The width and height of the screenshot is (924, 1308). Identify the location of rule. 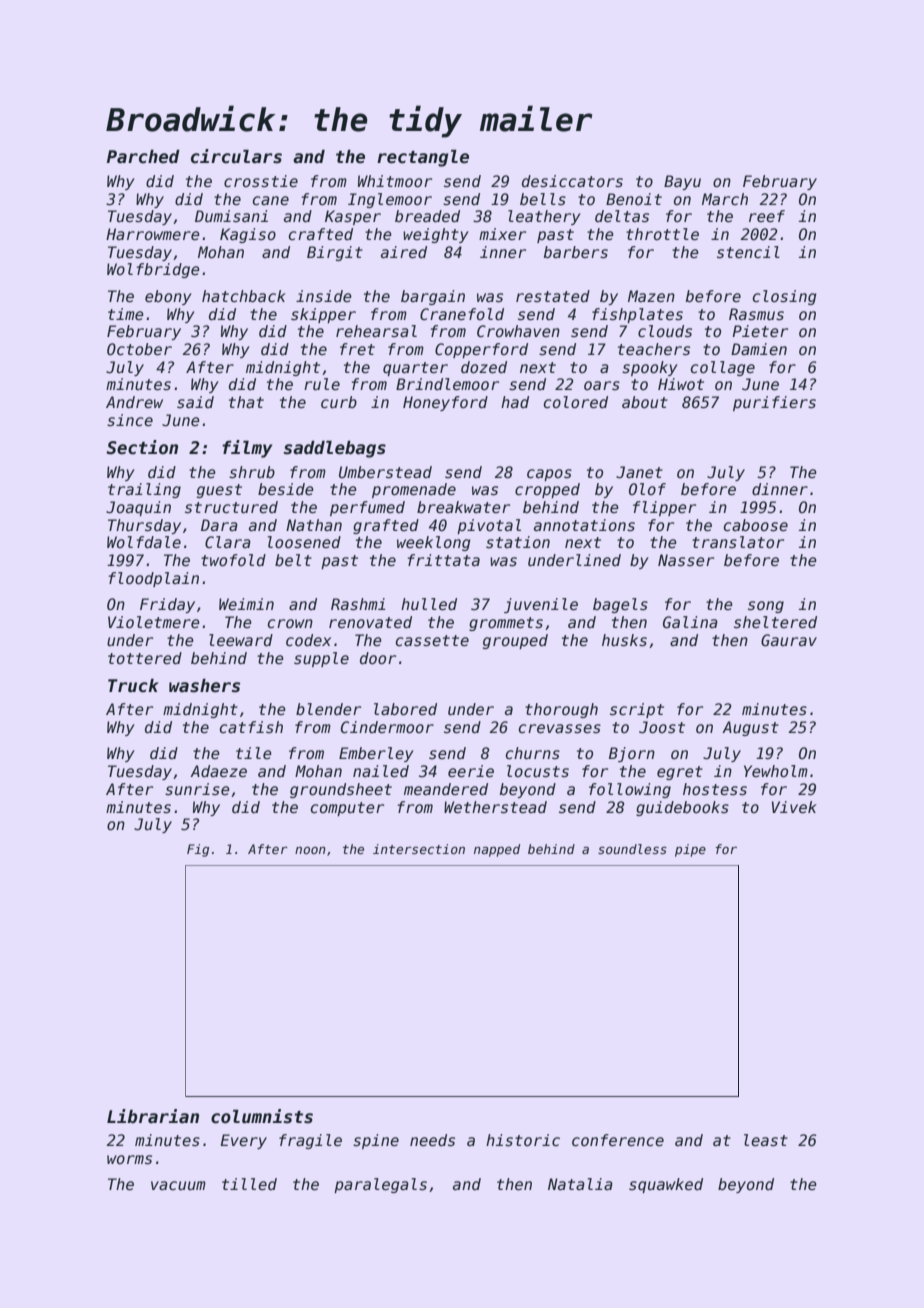
(322, 384).
